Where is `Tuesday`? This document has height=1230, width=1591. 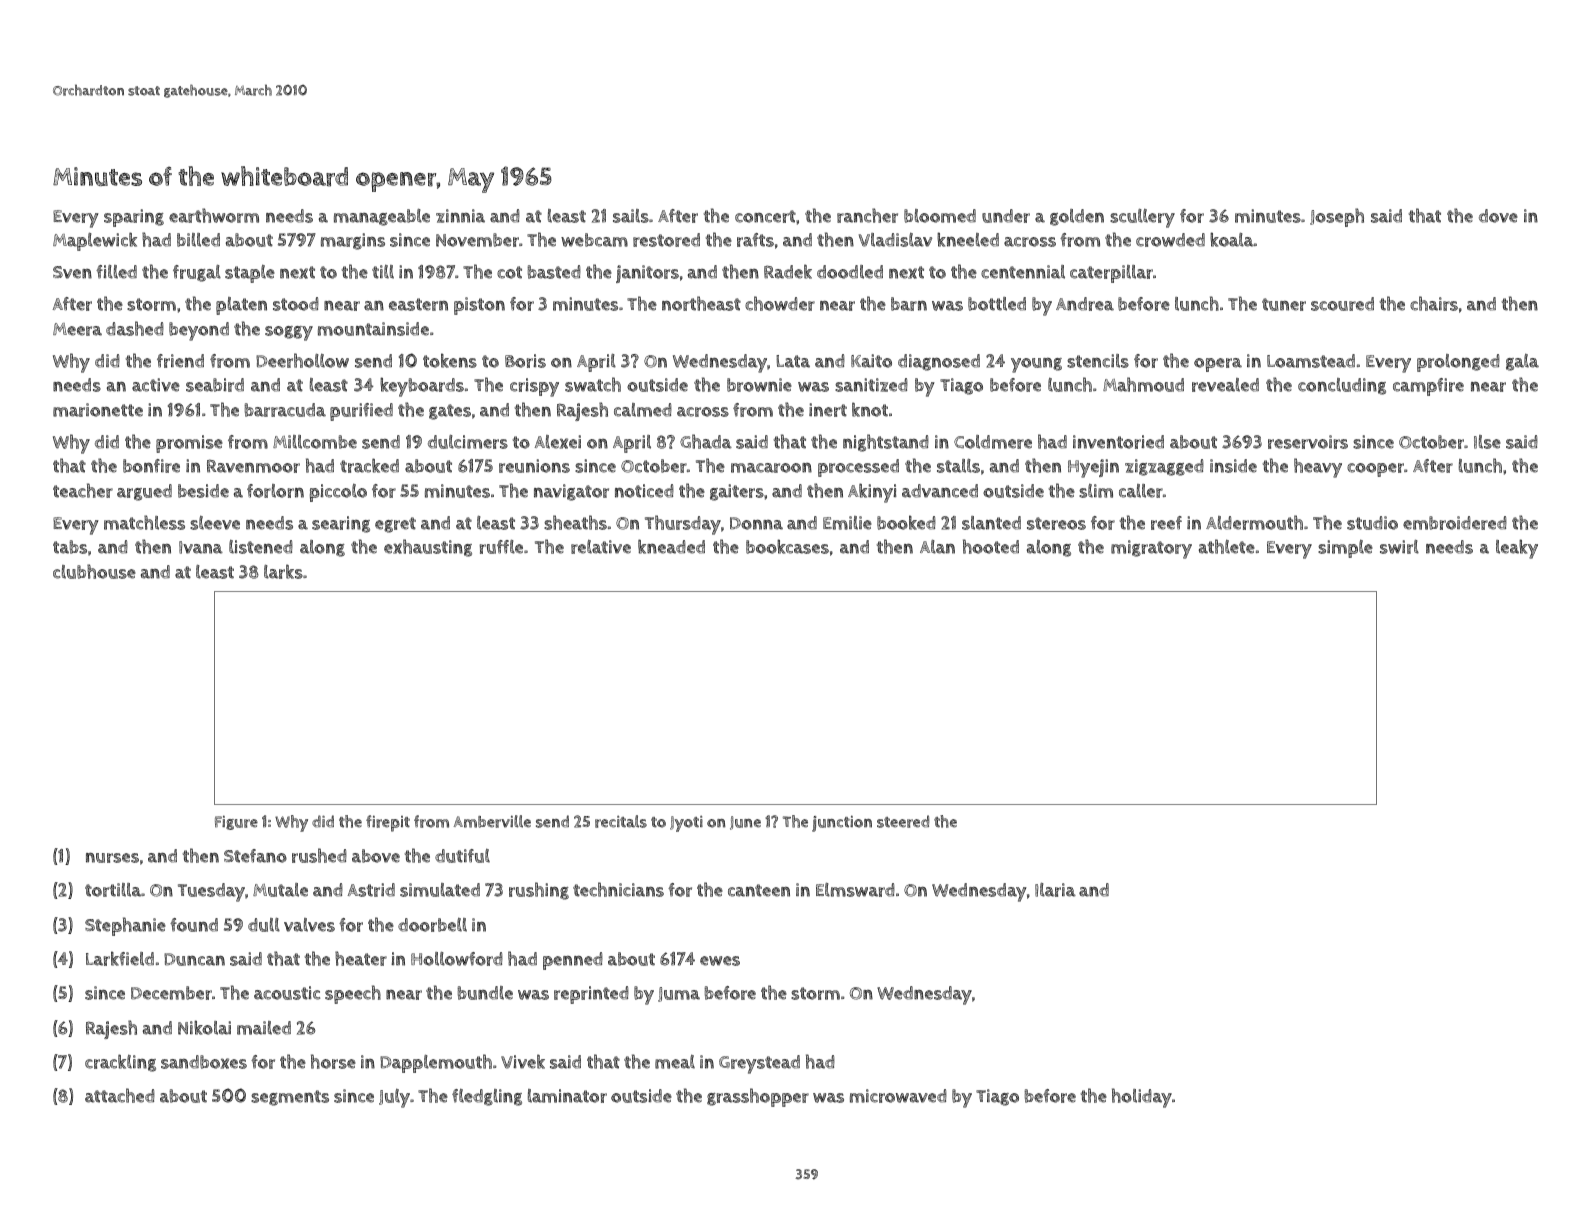
Tuesday is located at coordinates (211, 892).
